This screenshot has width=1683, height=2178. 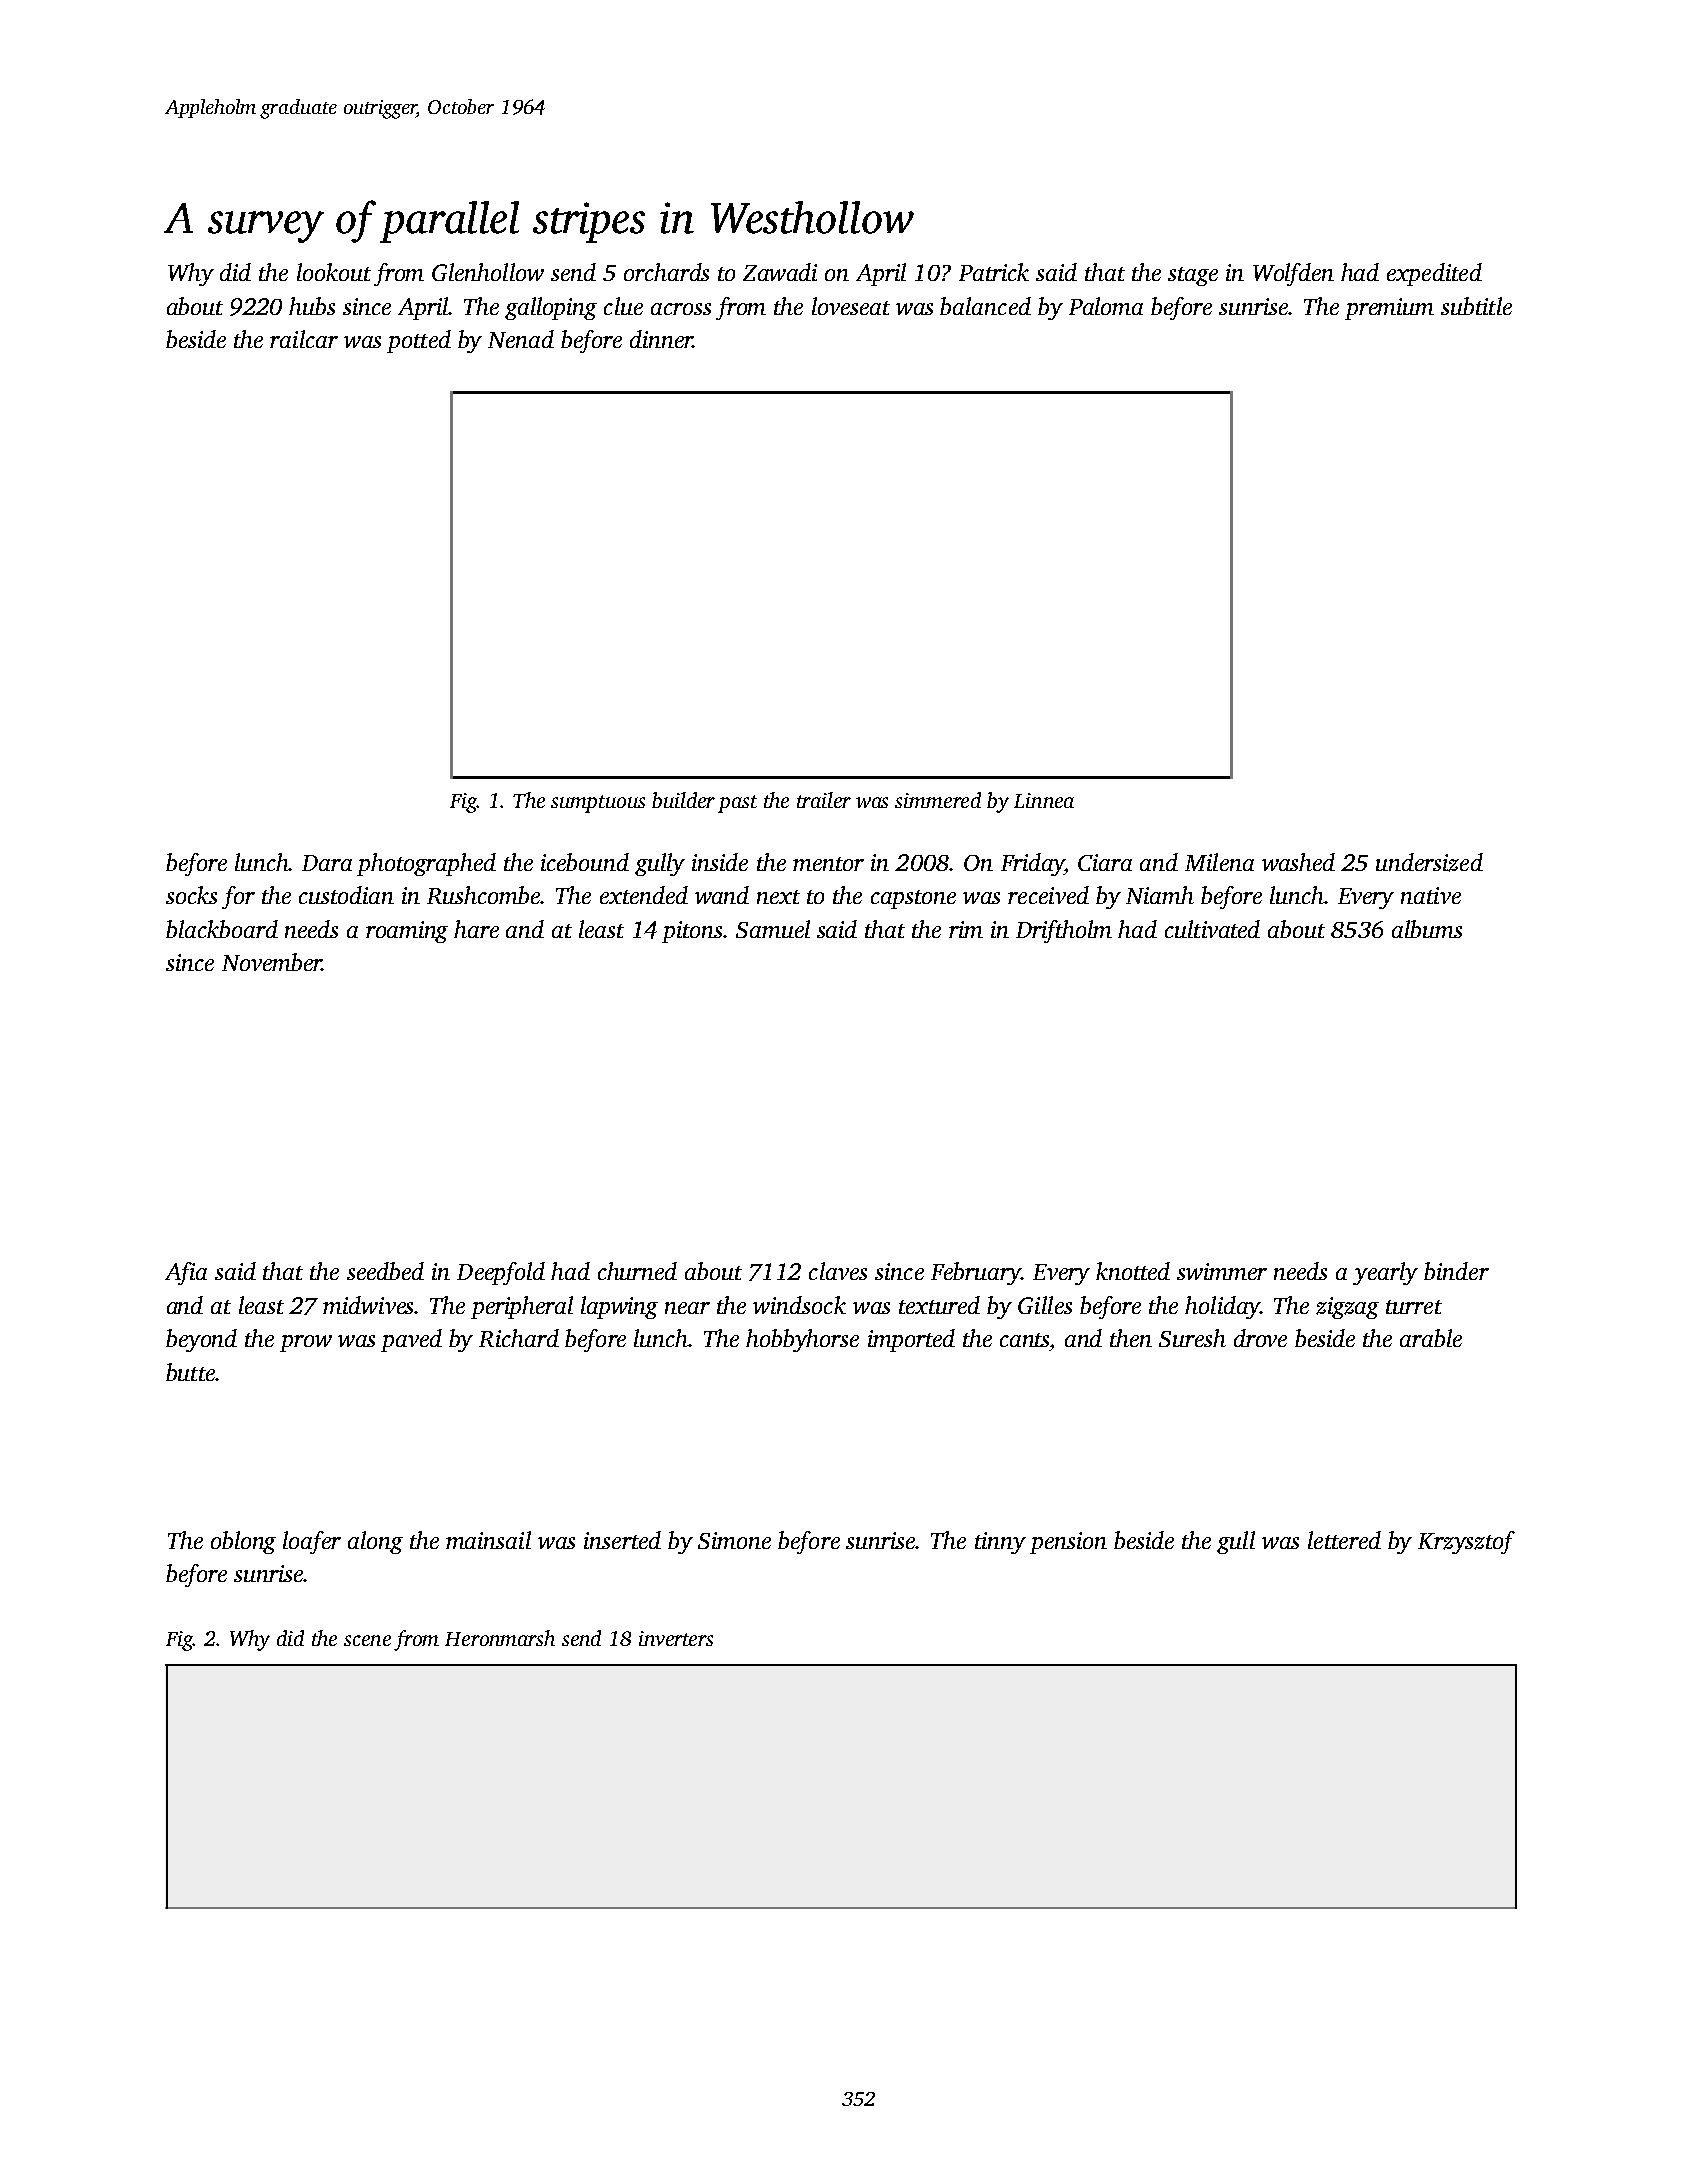 I want to click on Milena, so click(x=1219, y=862).
